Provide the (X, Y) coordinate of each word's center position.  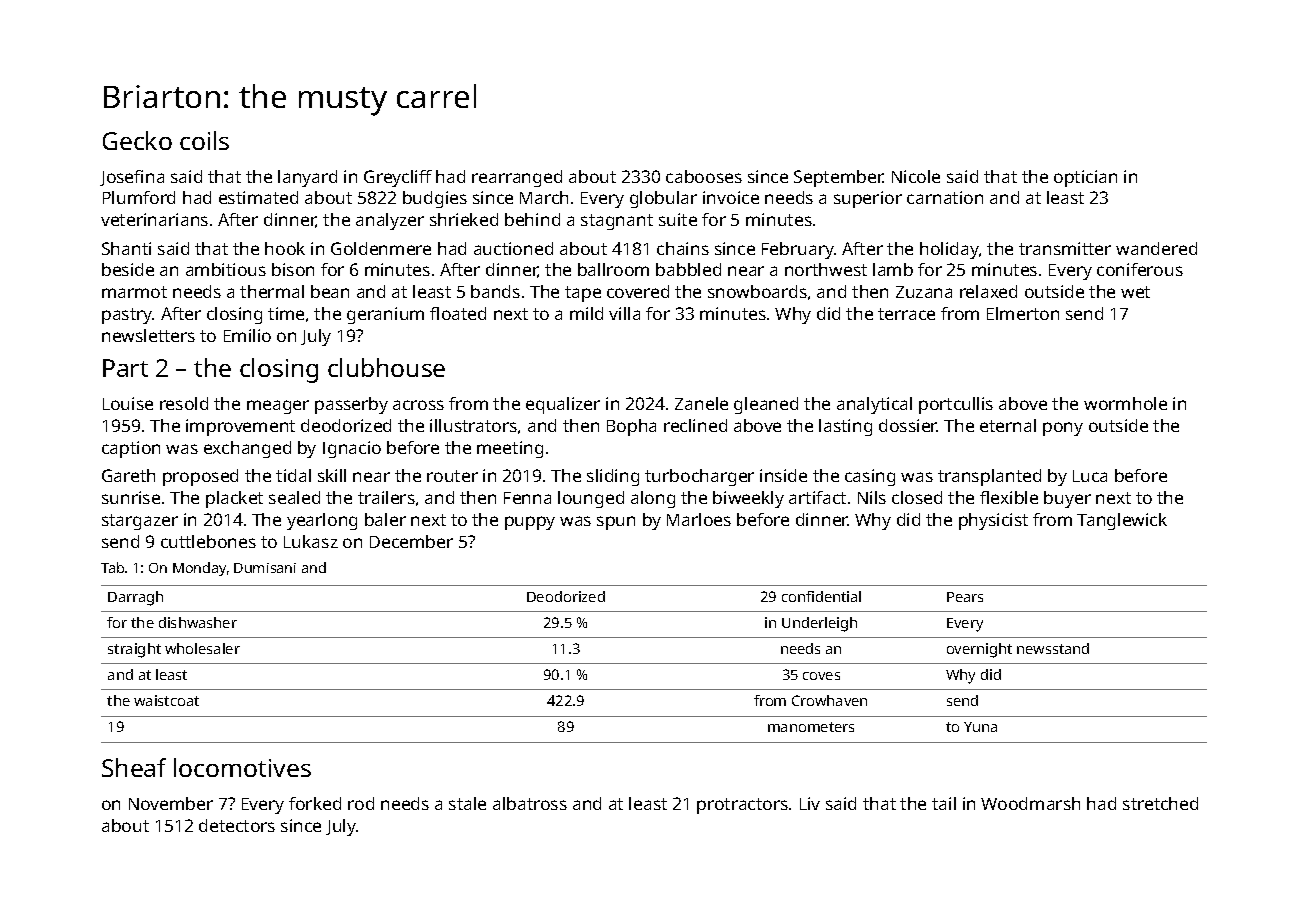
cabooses (704, 176)
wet (1135, 292)
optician (1085, 178)
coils (204, 140)
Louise (128, 403)
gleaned (766, 405)
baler (385, 519)
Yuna (980, 727)
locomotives (242, 767)
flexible (1009, 497)
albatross (530, 803)
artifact (817, 497)
